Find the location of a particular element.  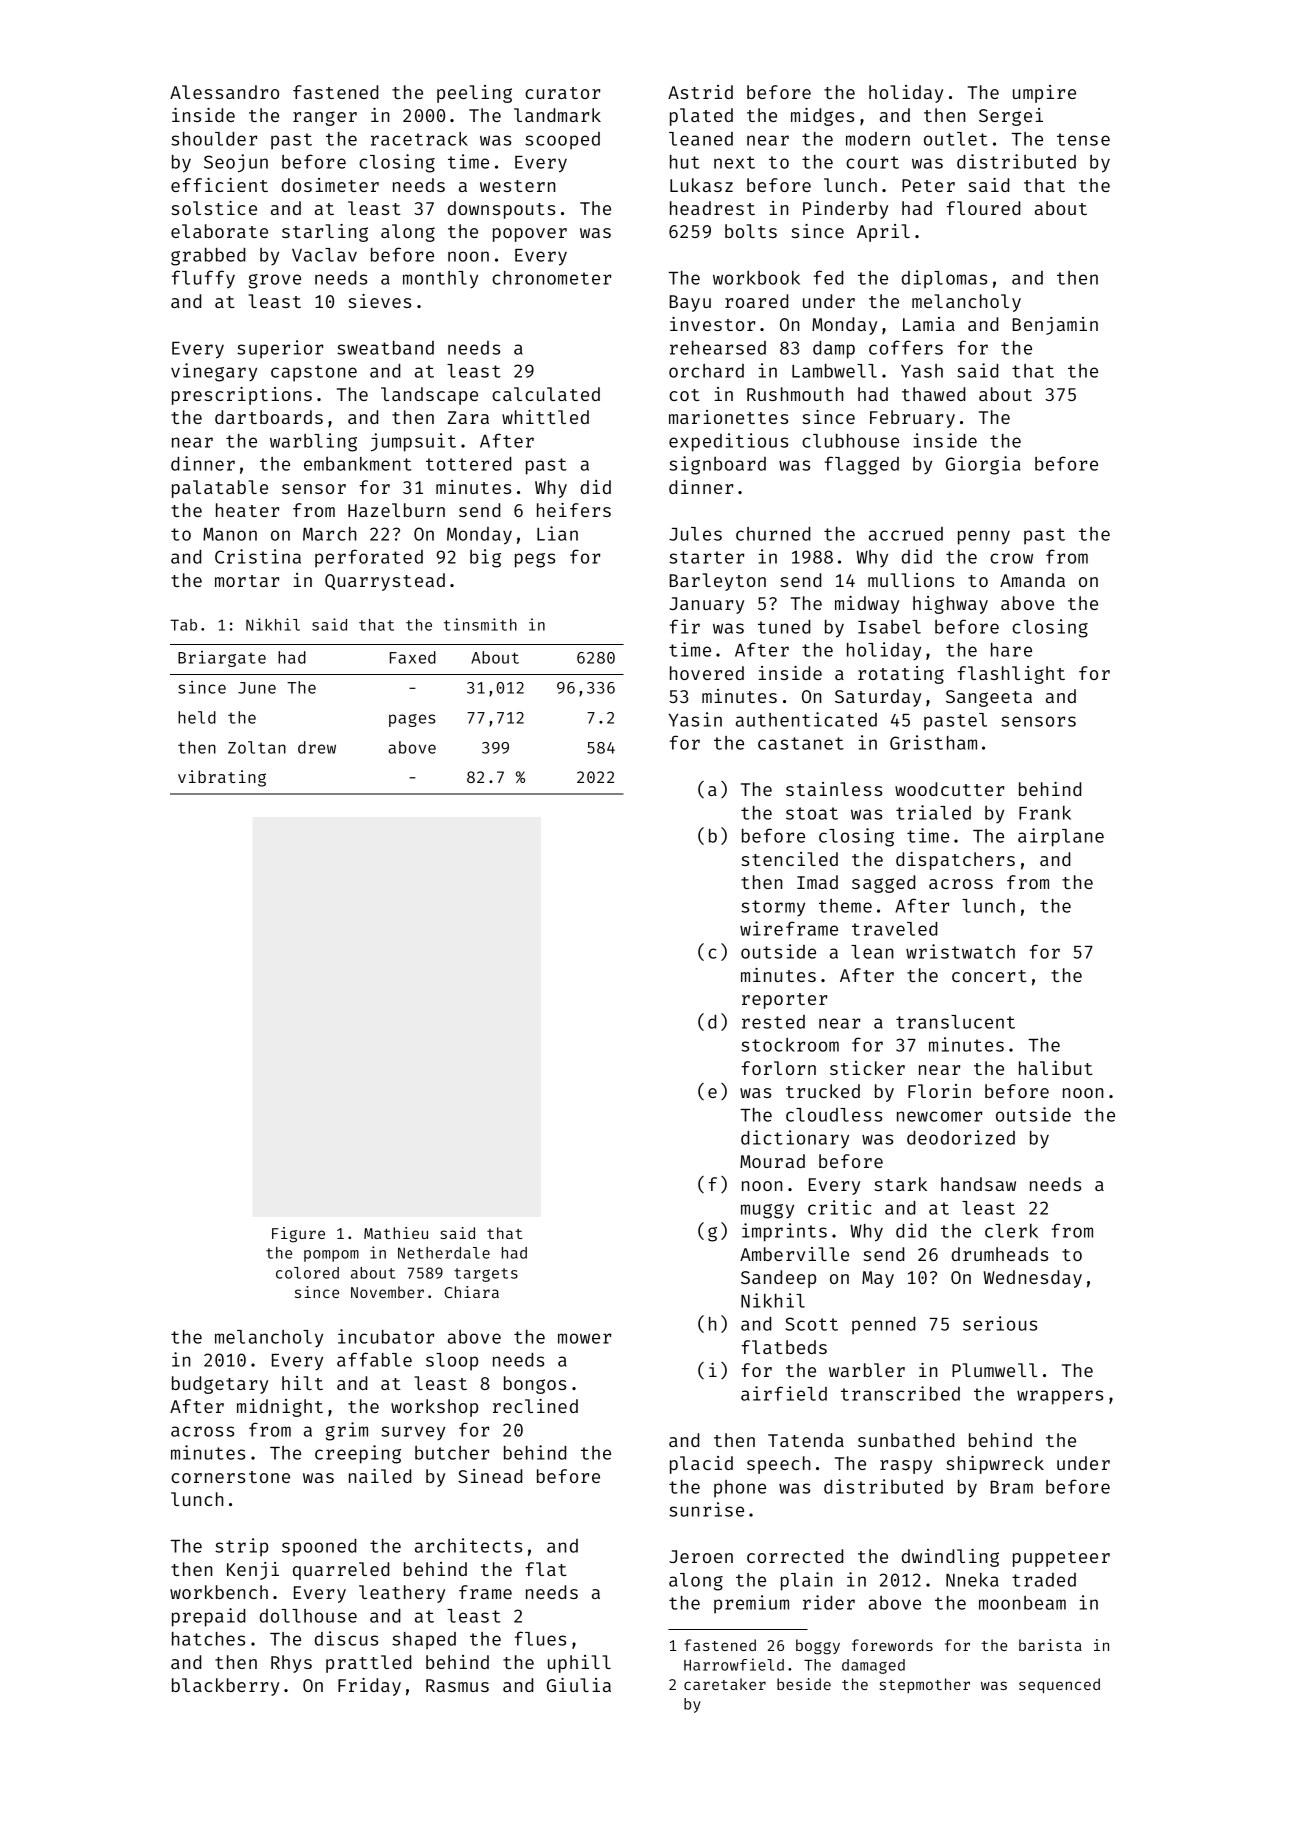

grove is located at coordinates (275, 281).
